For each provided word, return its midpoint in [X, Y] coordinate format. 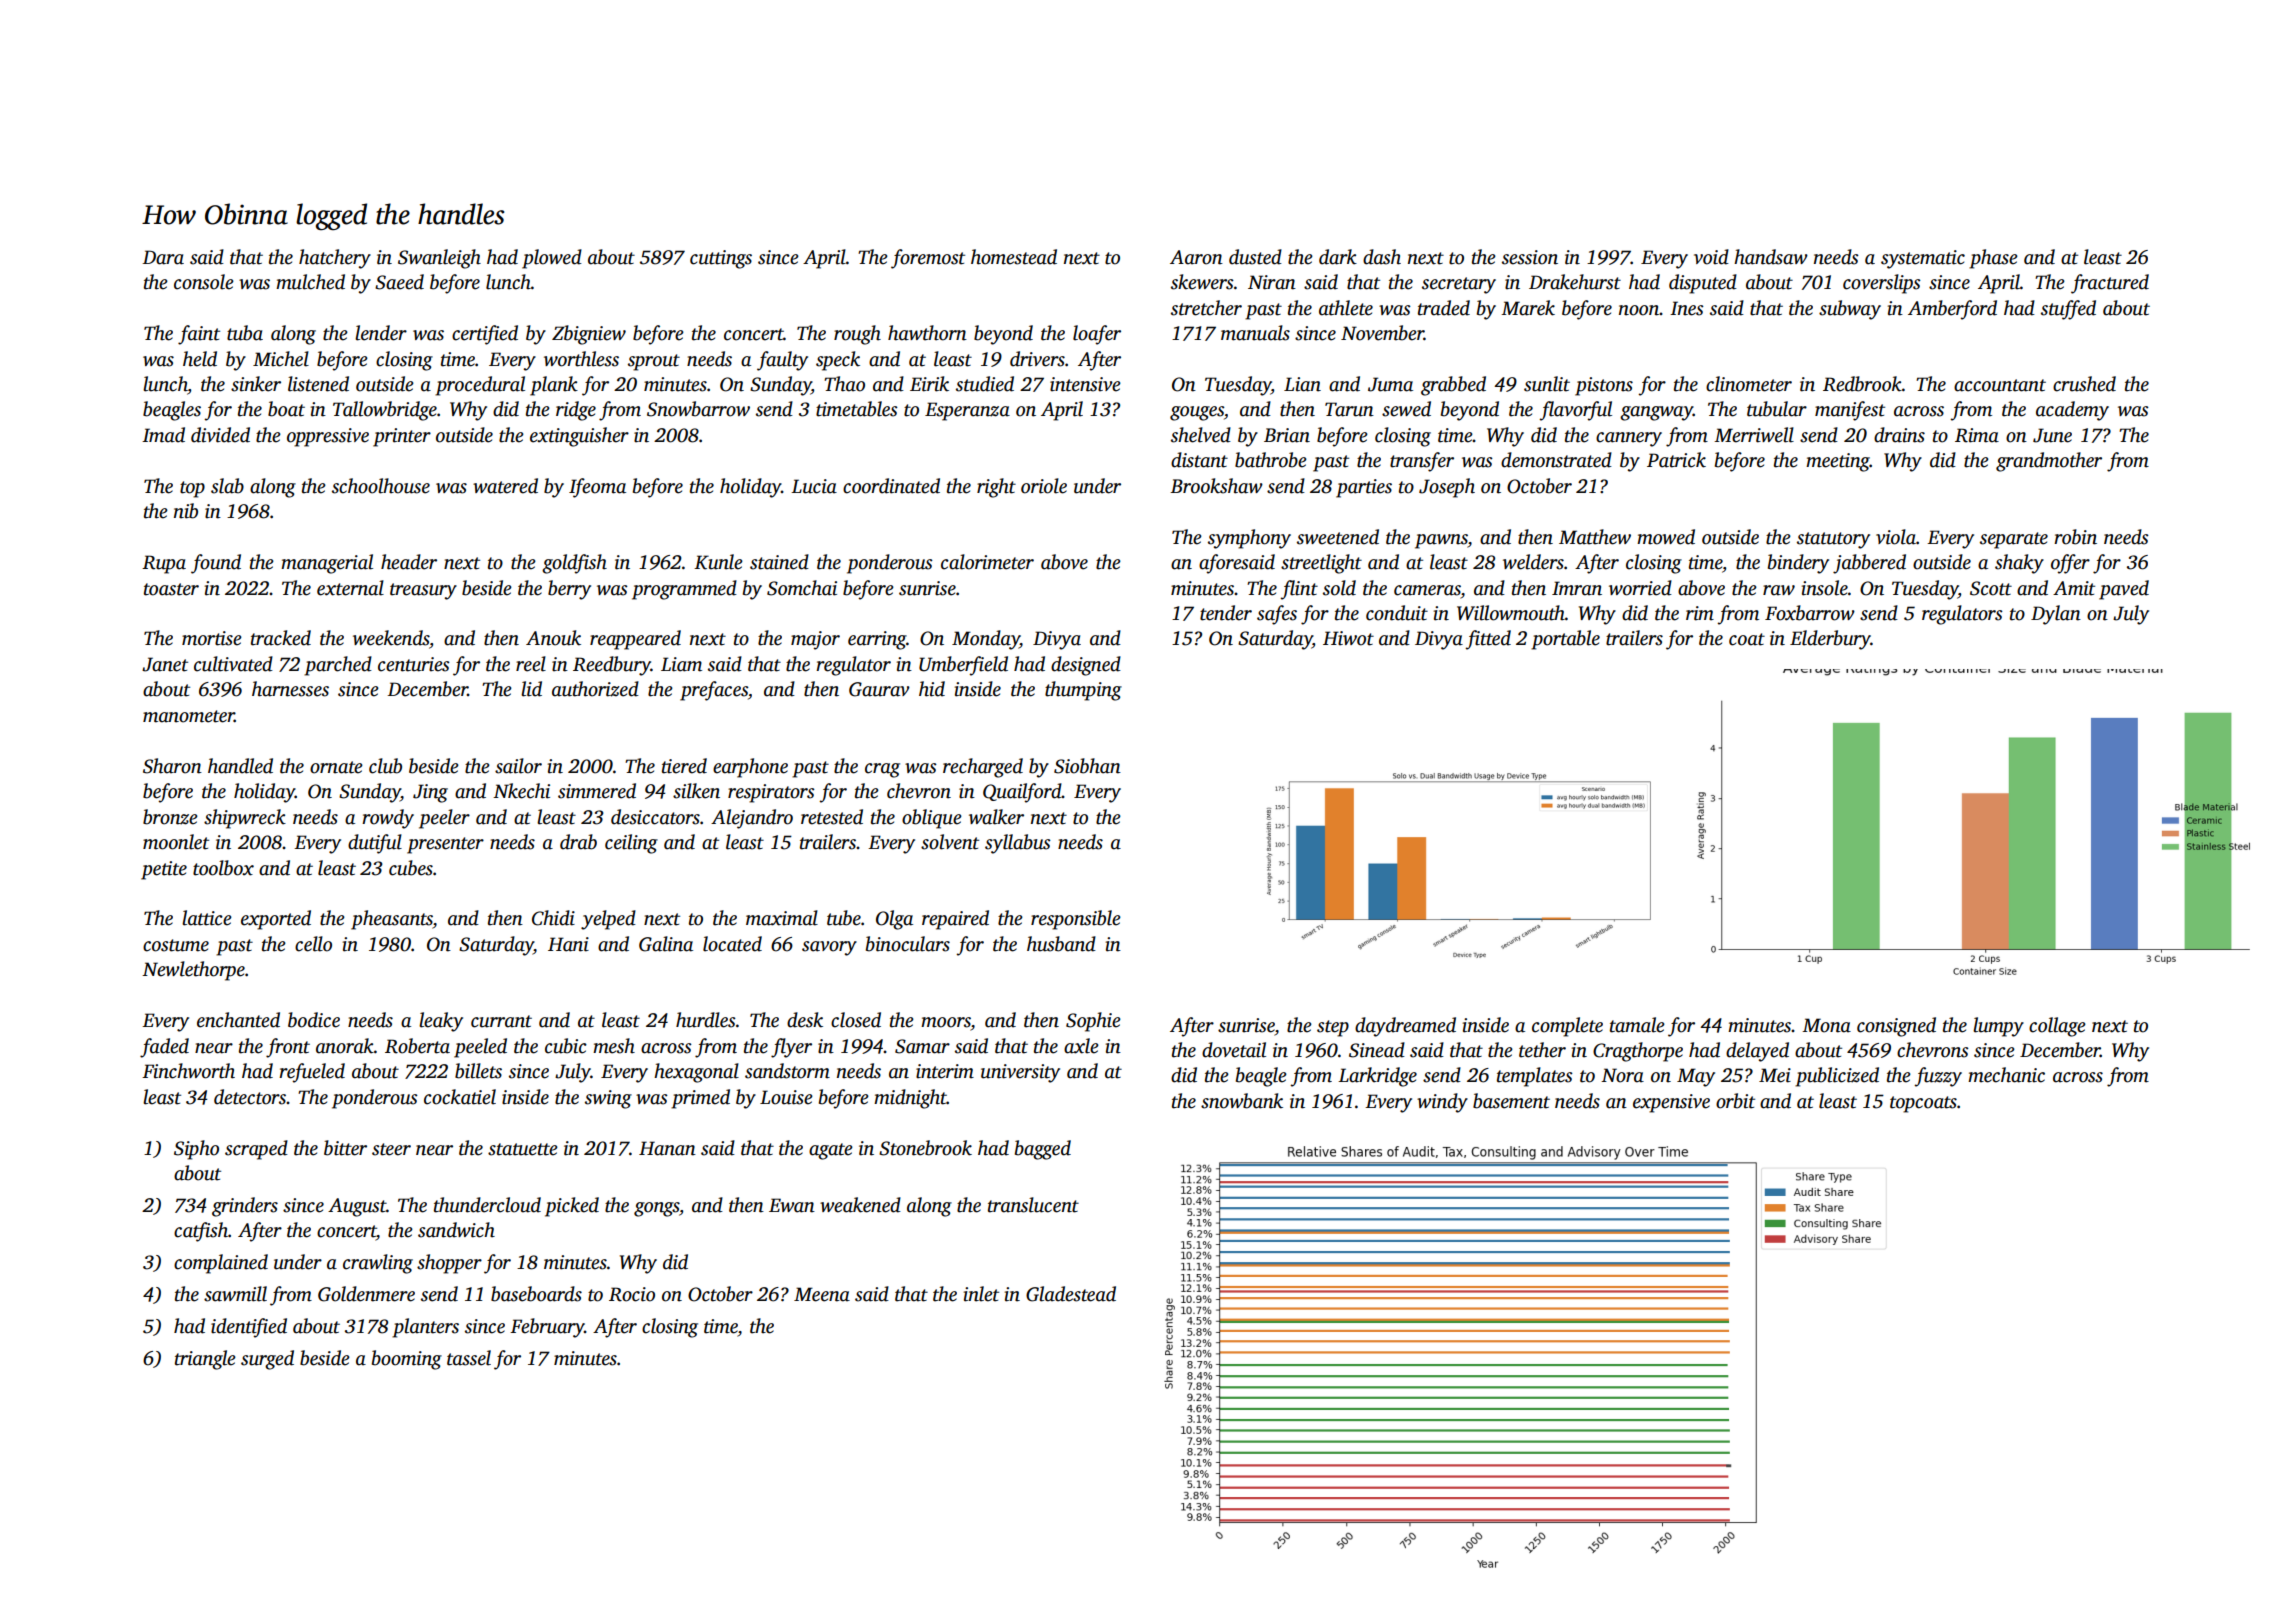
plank [554, 386]
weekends [391, 638]
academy [2072, 411]
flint [1299, 590]
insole [1825, 588]
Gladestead [1071, 1294]
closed [856, 1020]
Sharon [172, 766]
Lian [1302, 384]
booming [407, 1360]
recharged [983, 768]
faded [164, 1048]
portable [1565, 640]
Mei [1775, 1075]
